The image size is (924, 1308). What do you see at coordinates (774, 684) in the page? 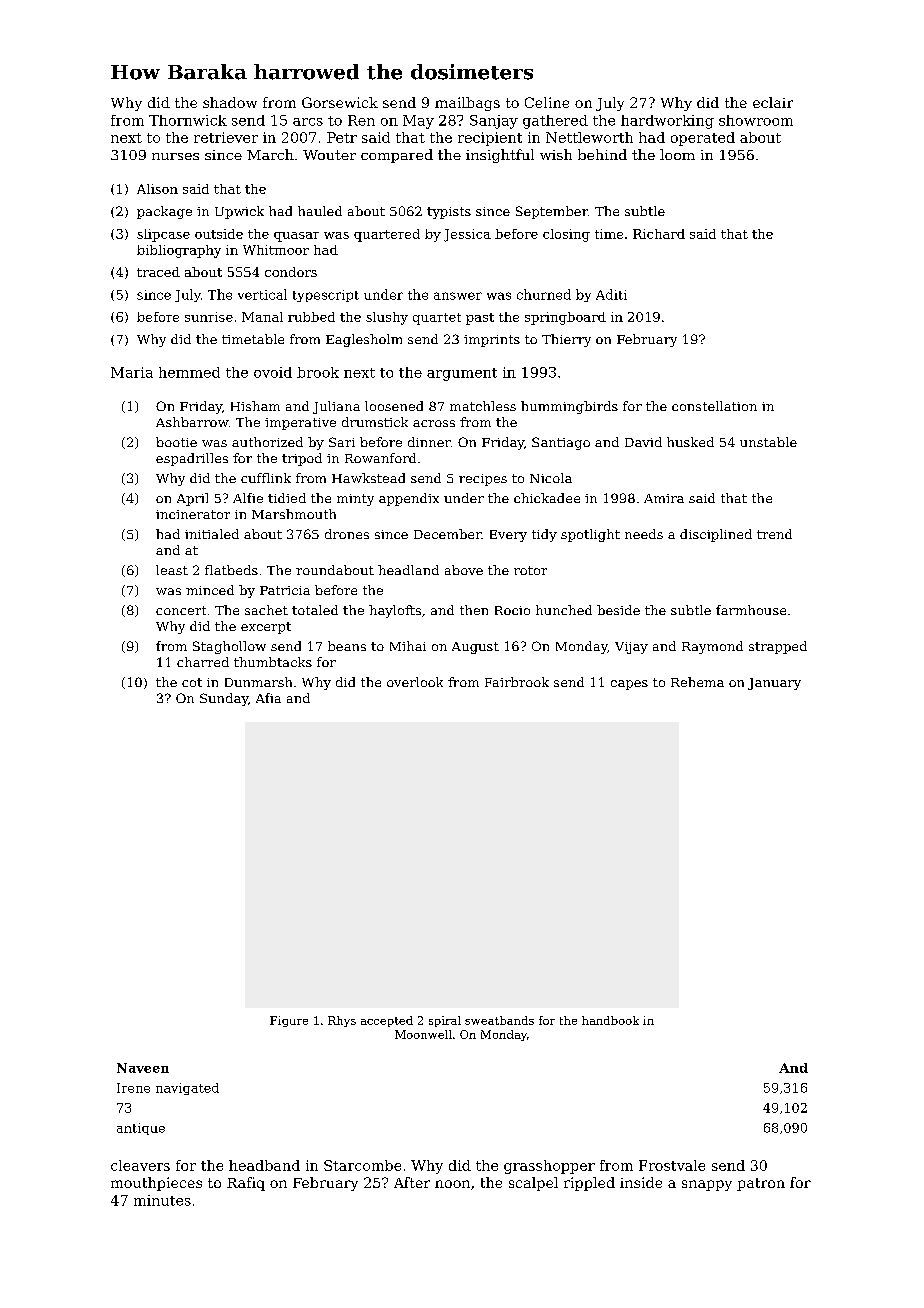
I see `January` at bounding box center [774, 684].
